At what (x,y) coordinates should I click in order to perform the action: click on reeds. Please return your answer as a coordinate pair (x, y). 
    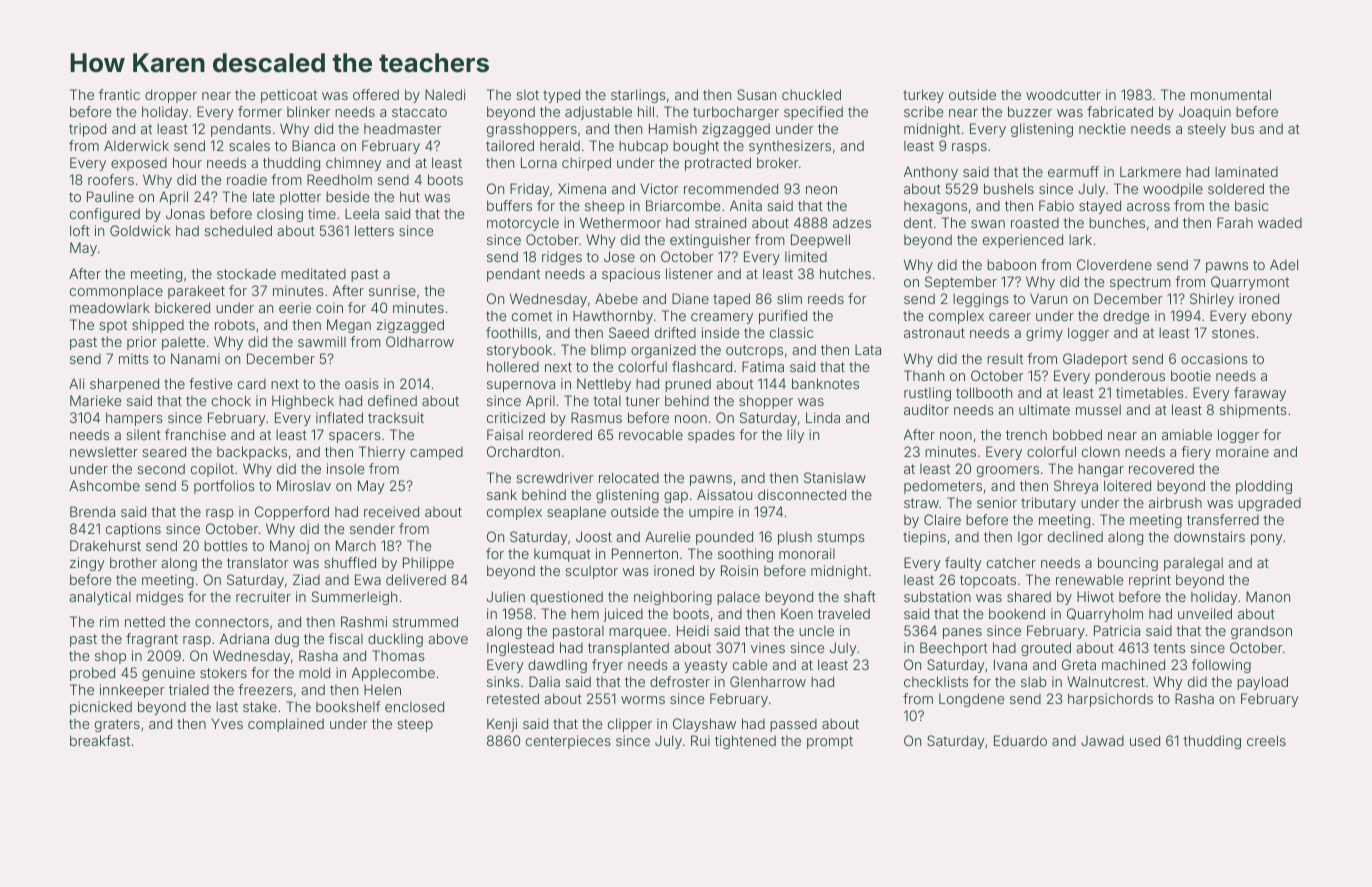
    Looking at the image, I should click on (826, 298).
